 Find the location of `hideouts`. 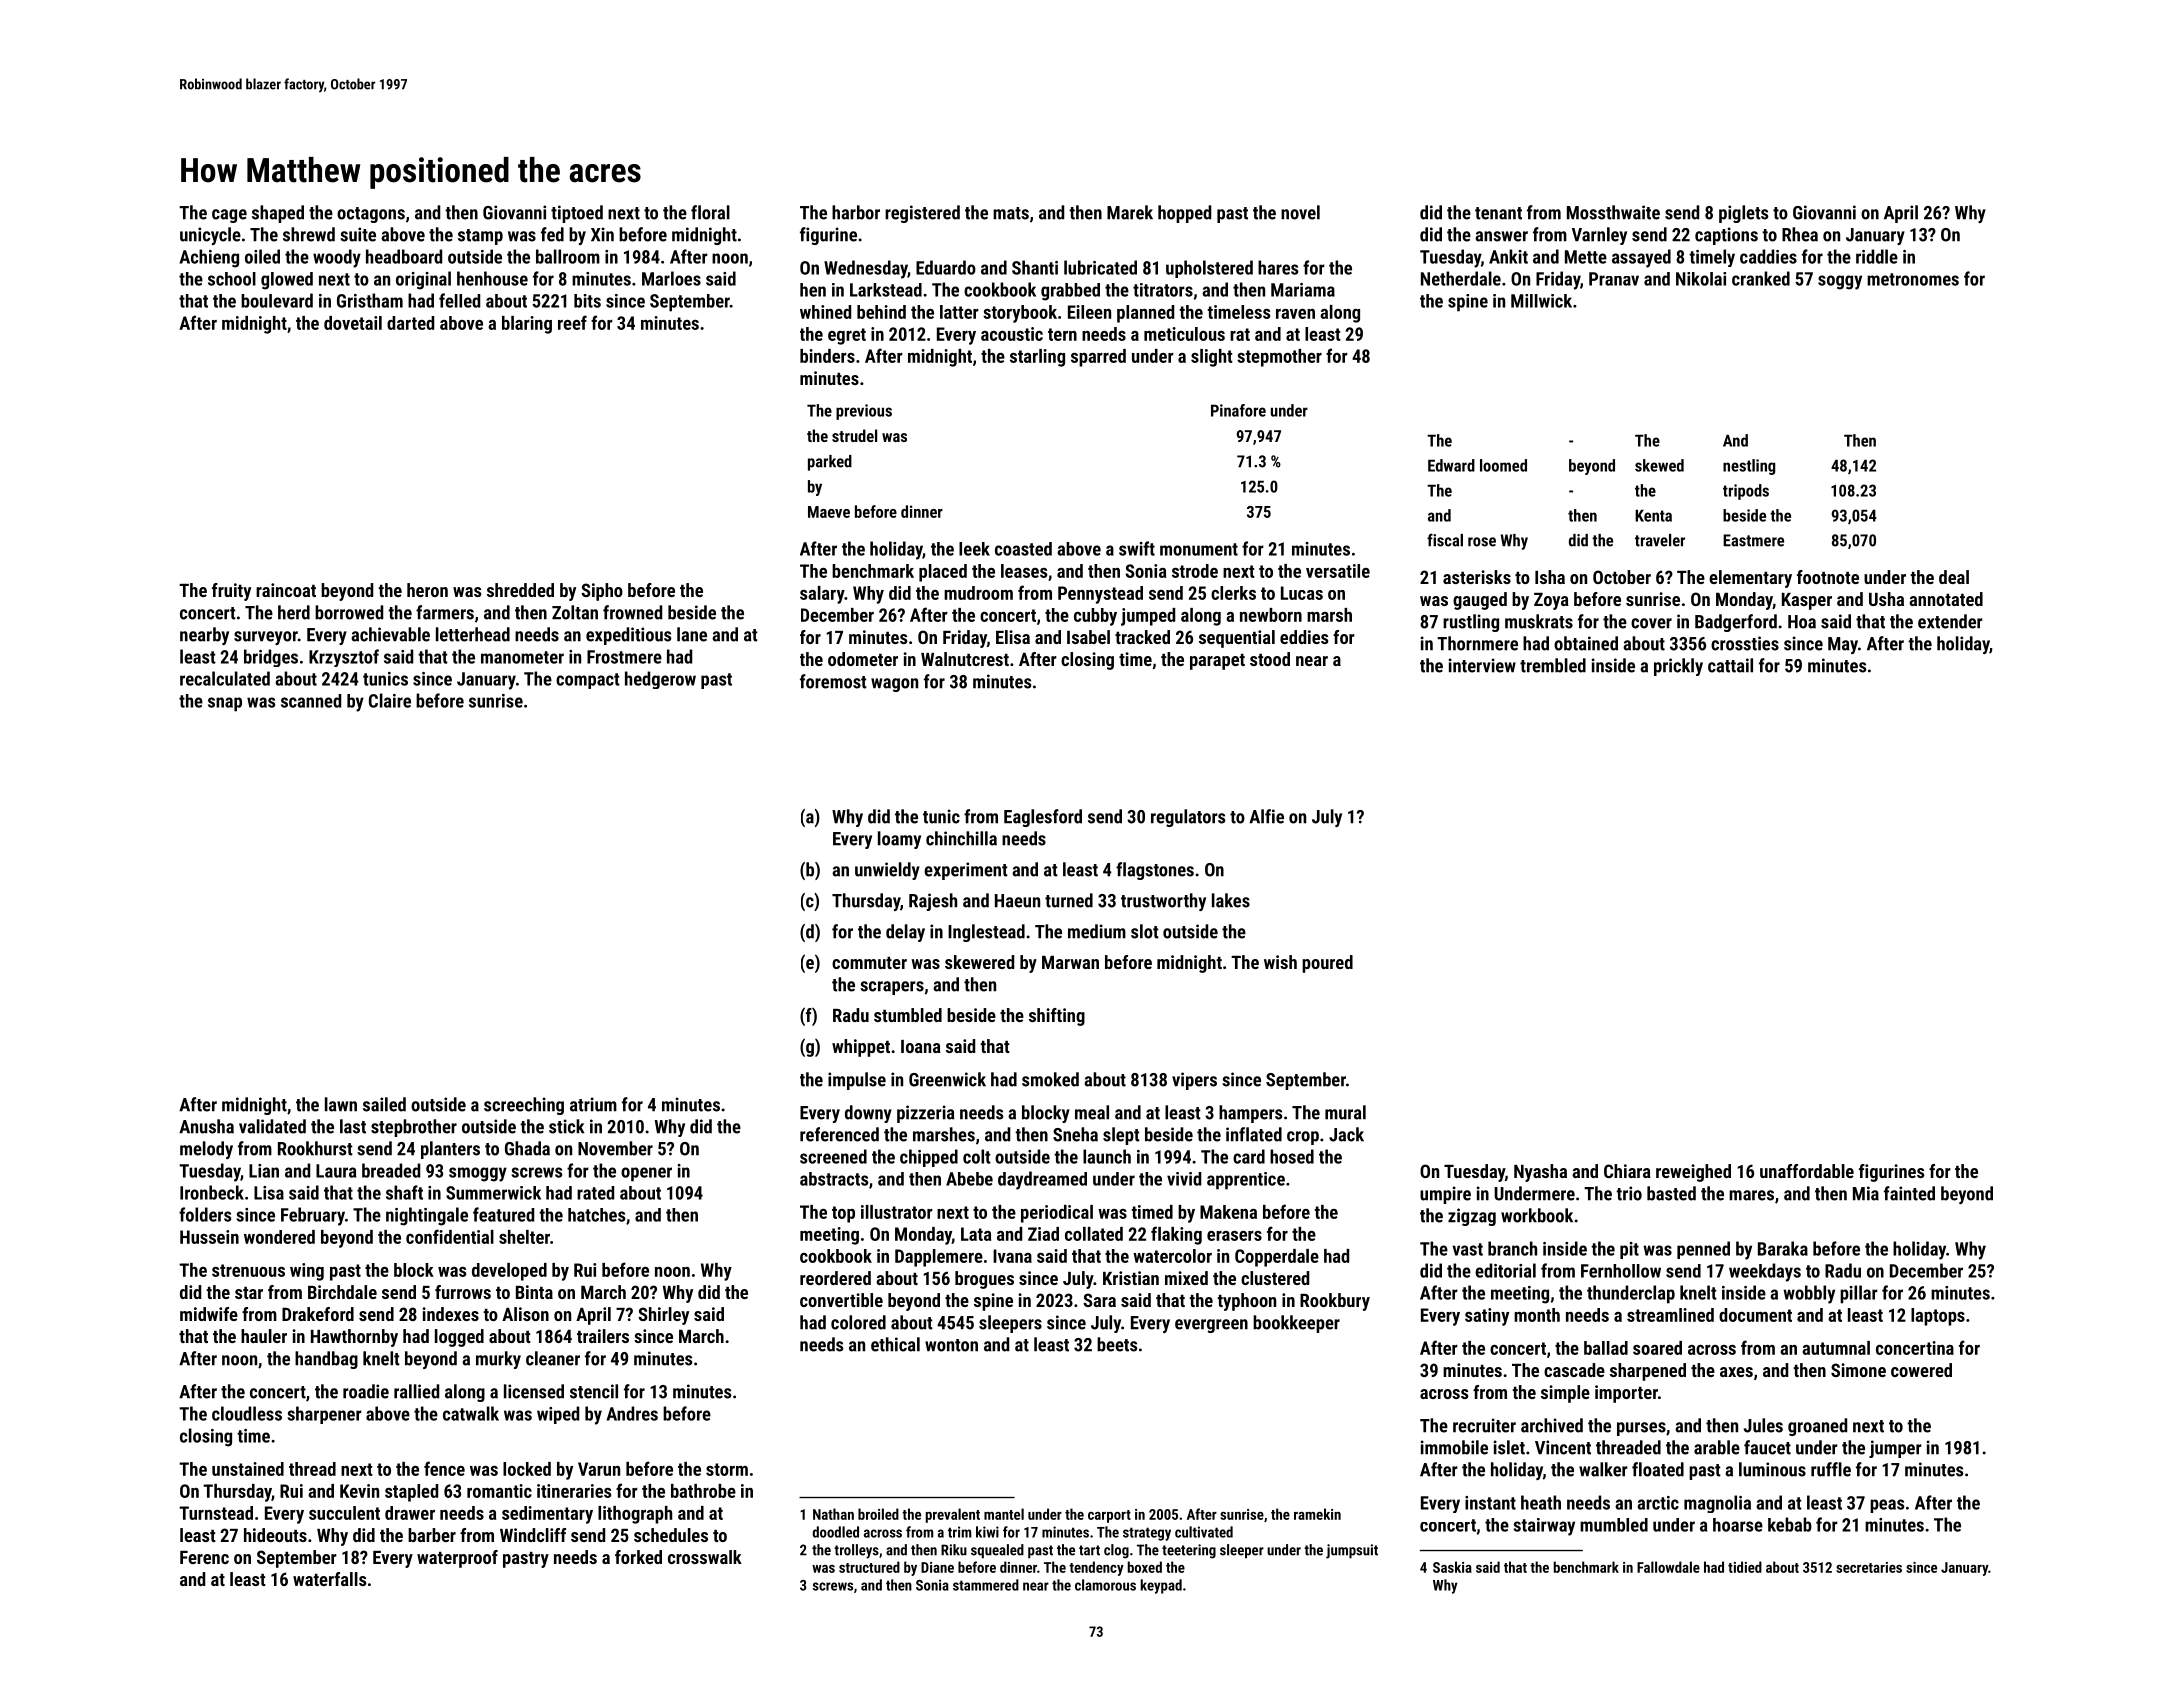

hideouts is located at coordinates (275, 1535).
